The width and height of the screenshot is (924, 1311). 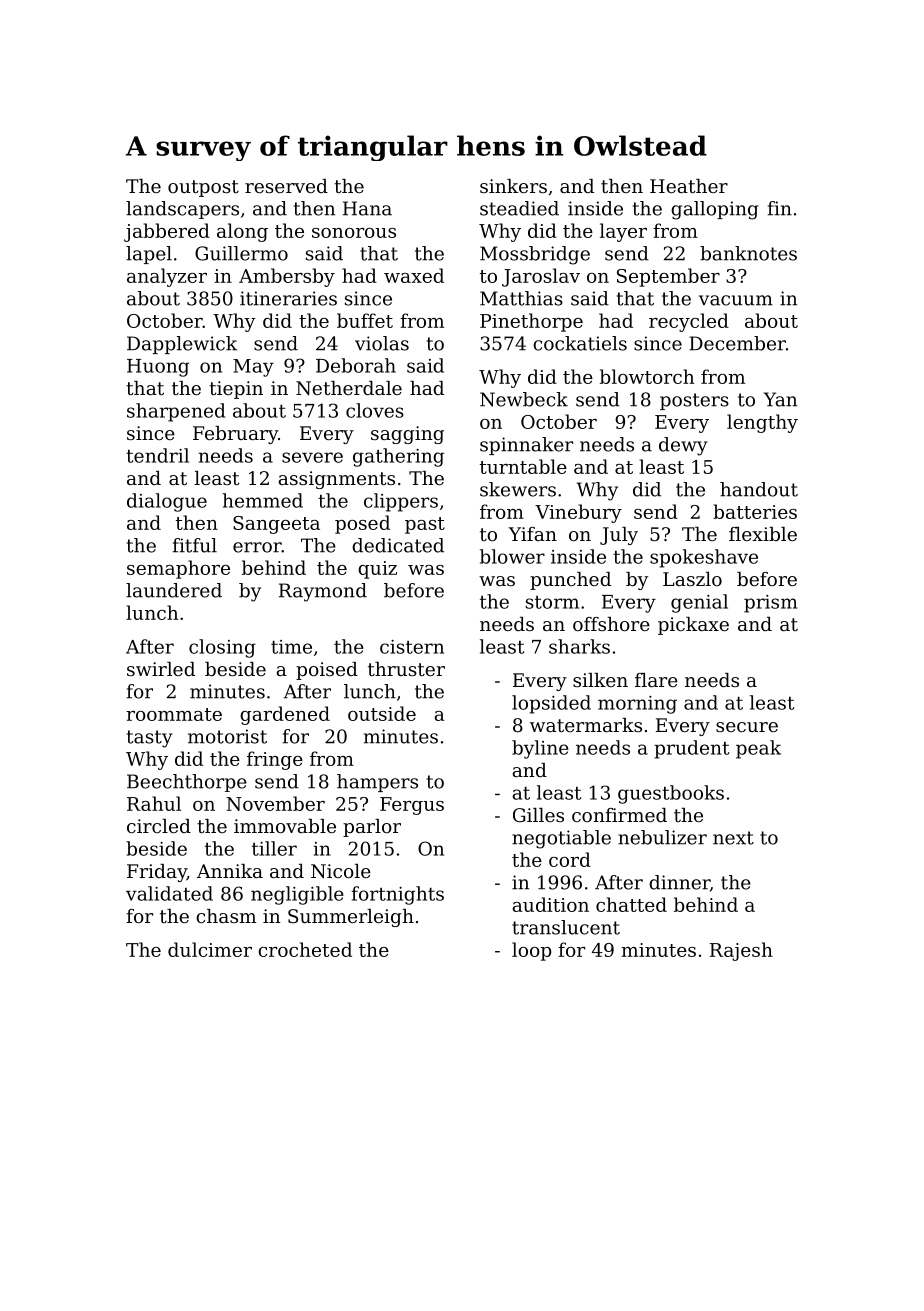 I want to click on dulcimer, so click(x=210, y=949).
